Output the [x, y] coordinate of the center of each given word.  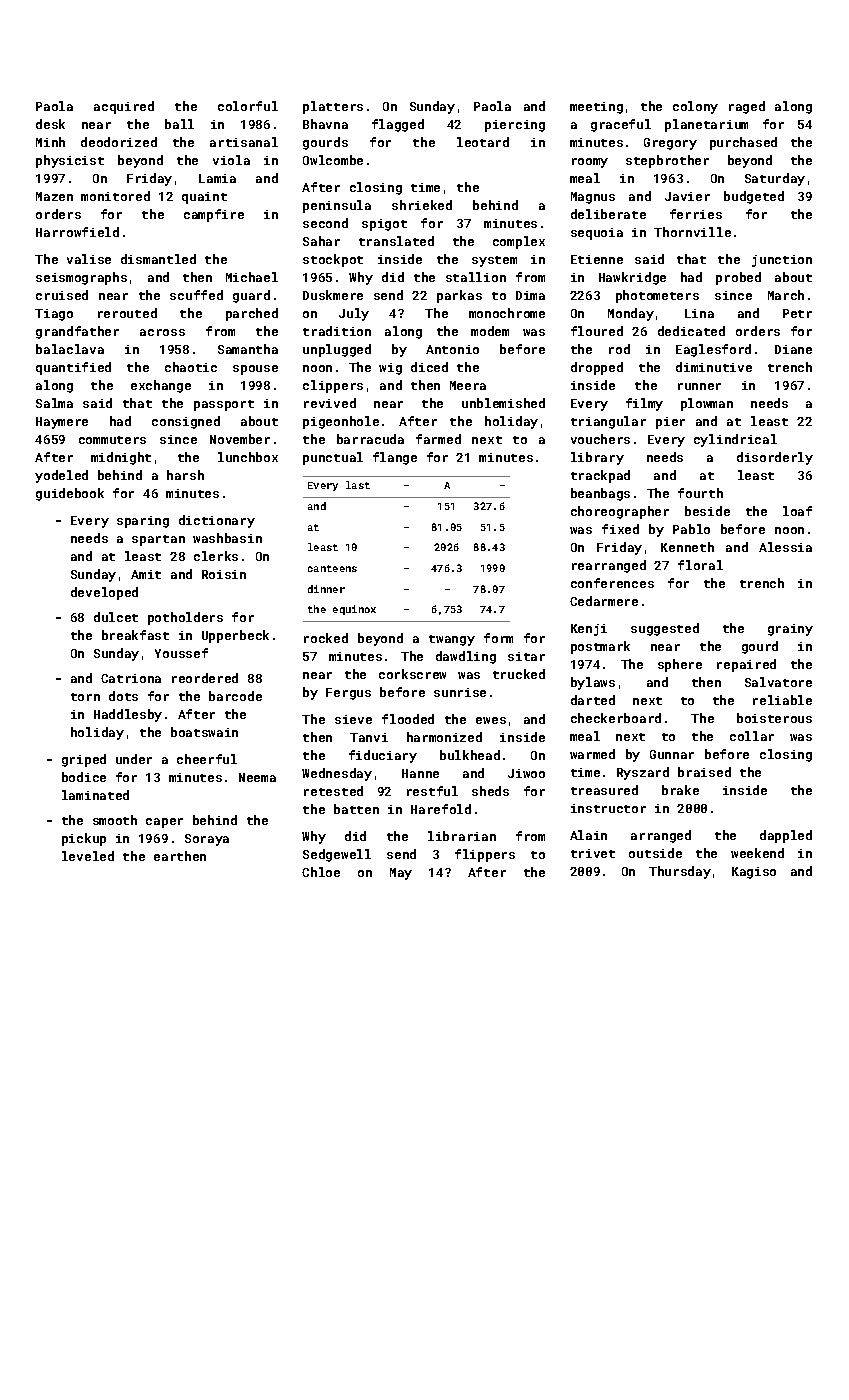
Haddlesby [128, 715]
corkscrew [412, 674]
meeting [596, 108]
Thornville [692, 232]
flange [395, 458]
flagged [398, 125]
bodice [84, 777]
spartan [158, 540]
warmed [592, 754]
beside [707, 511]
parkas [459, 296]
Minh [50, 142]
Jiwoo [526, 773]
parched [252, 314]
